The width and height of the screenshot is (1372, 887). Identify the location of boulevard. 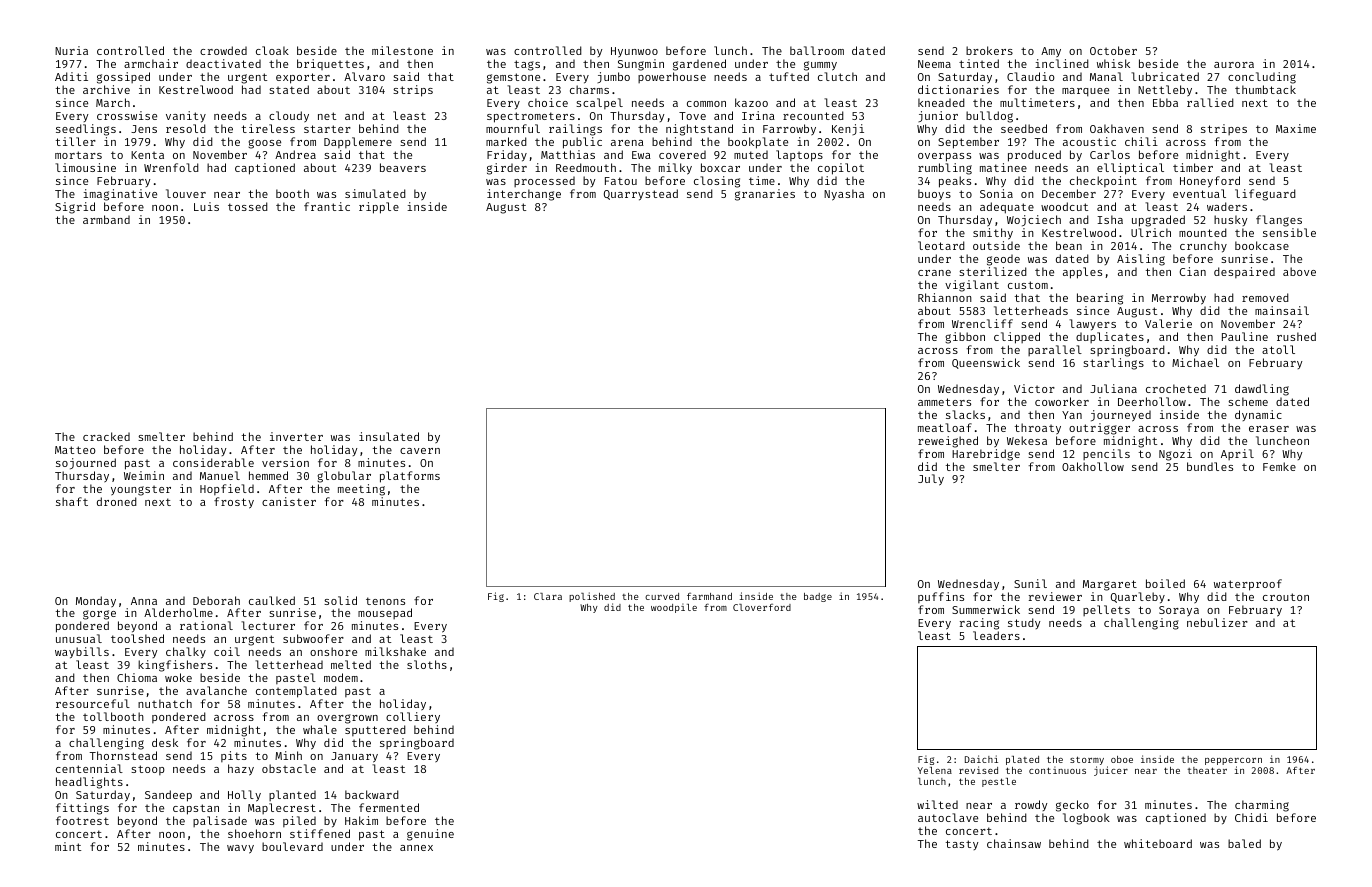
(292, 846).
